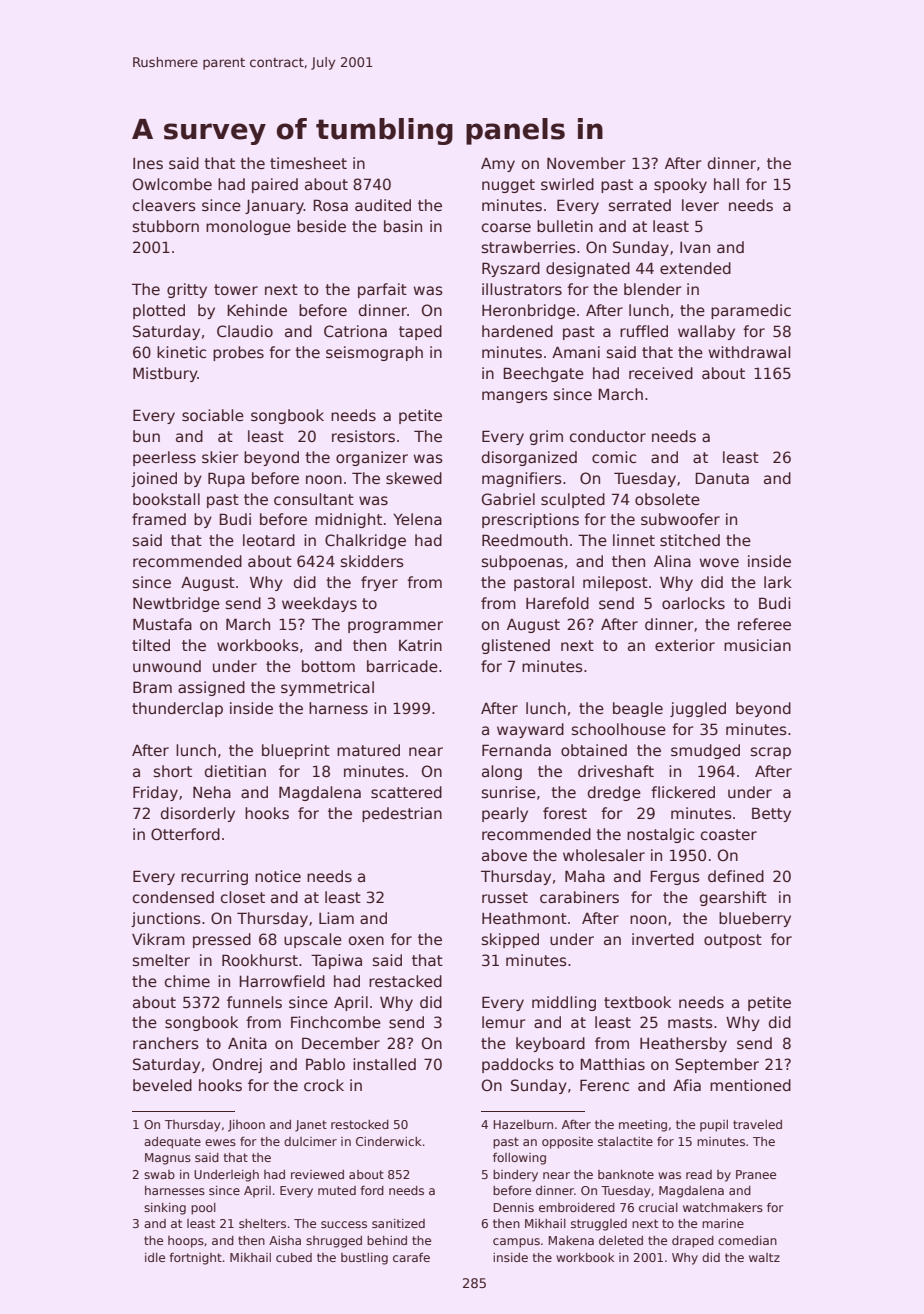 This screenshot has height=1314, width=924. I want to click on waltz, so click(764, 1257).
